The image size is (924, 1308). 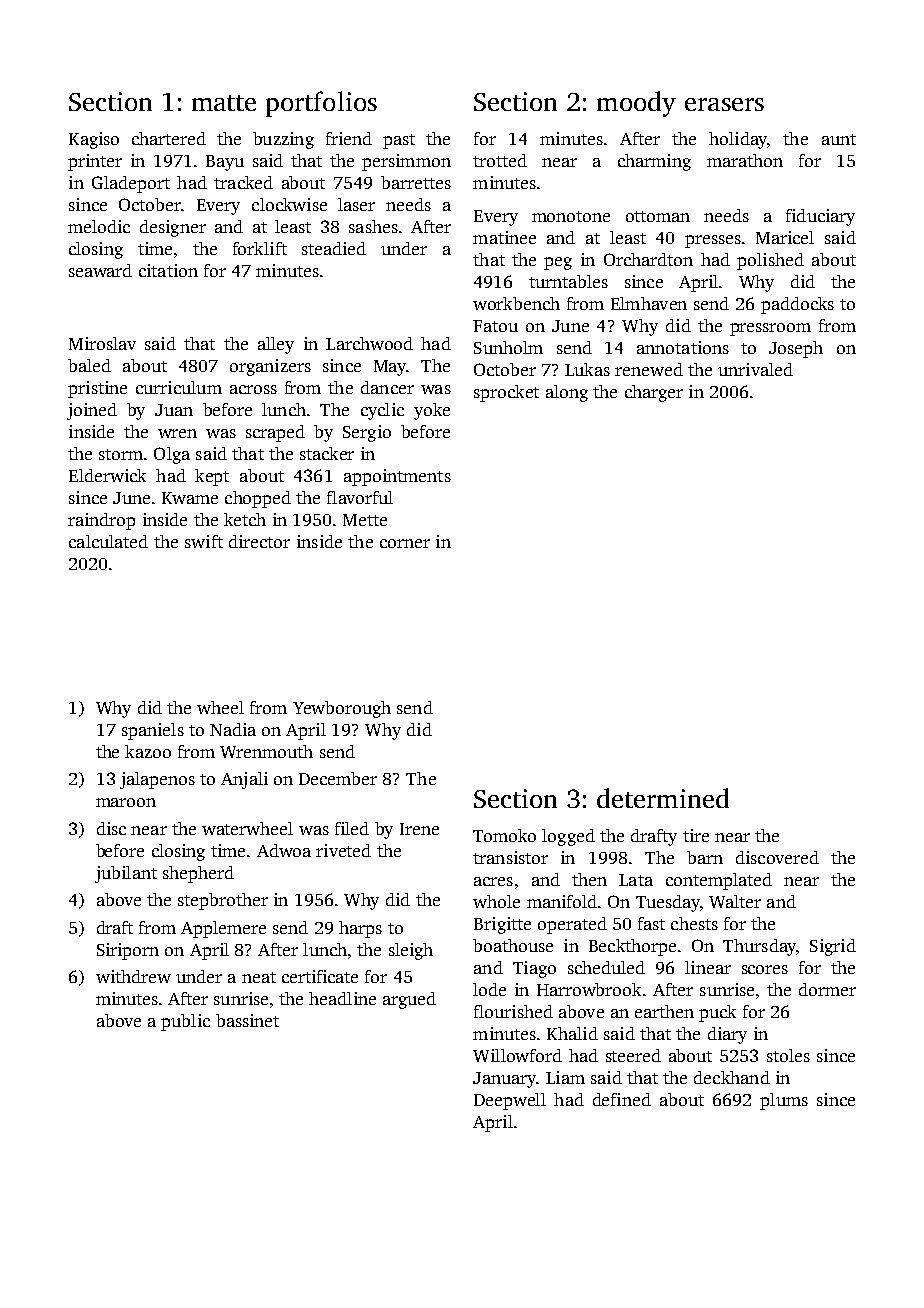 I want to click on pressroom, so click(x=770, y=329).
